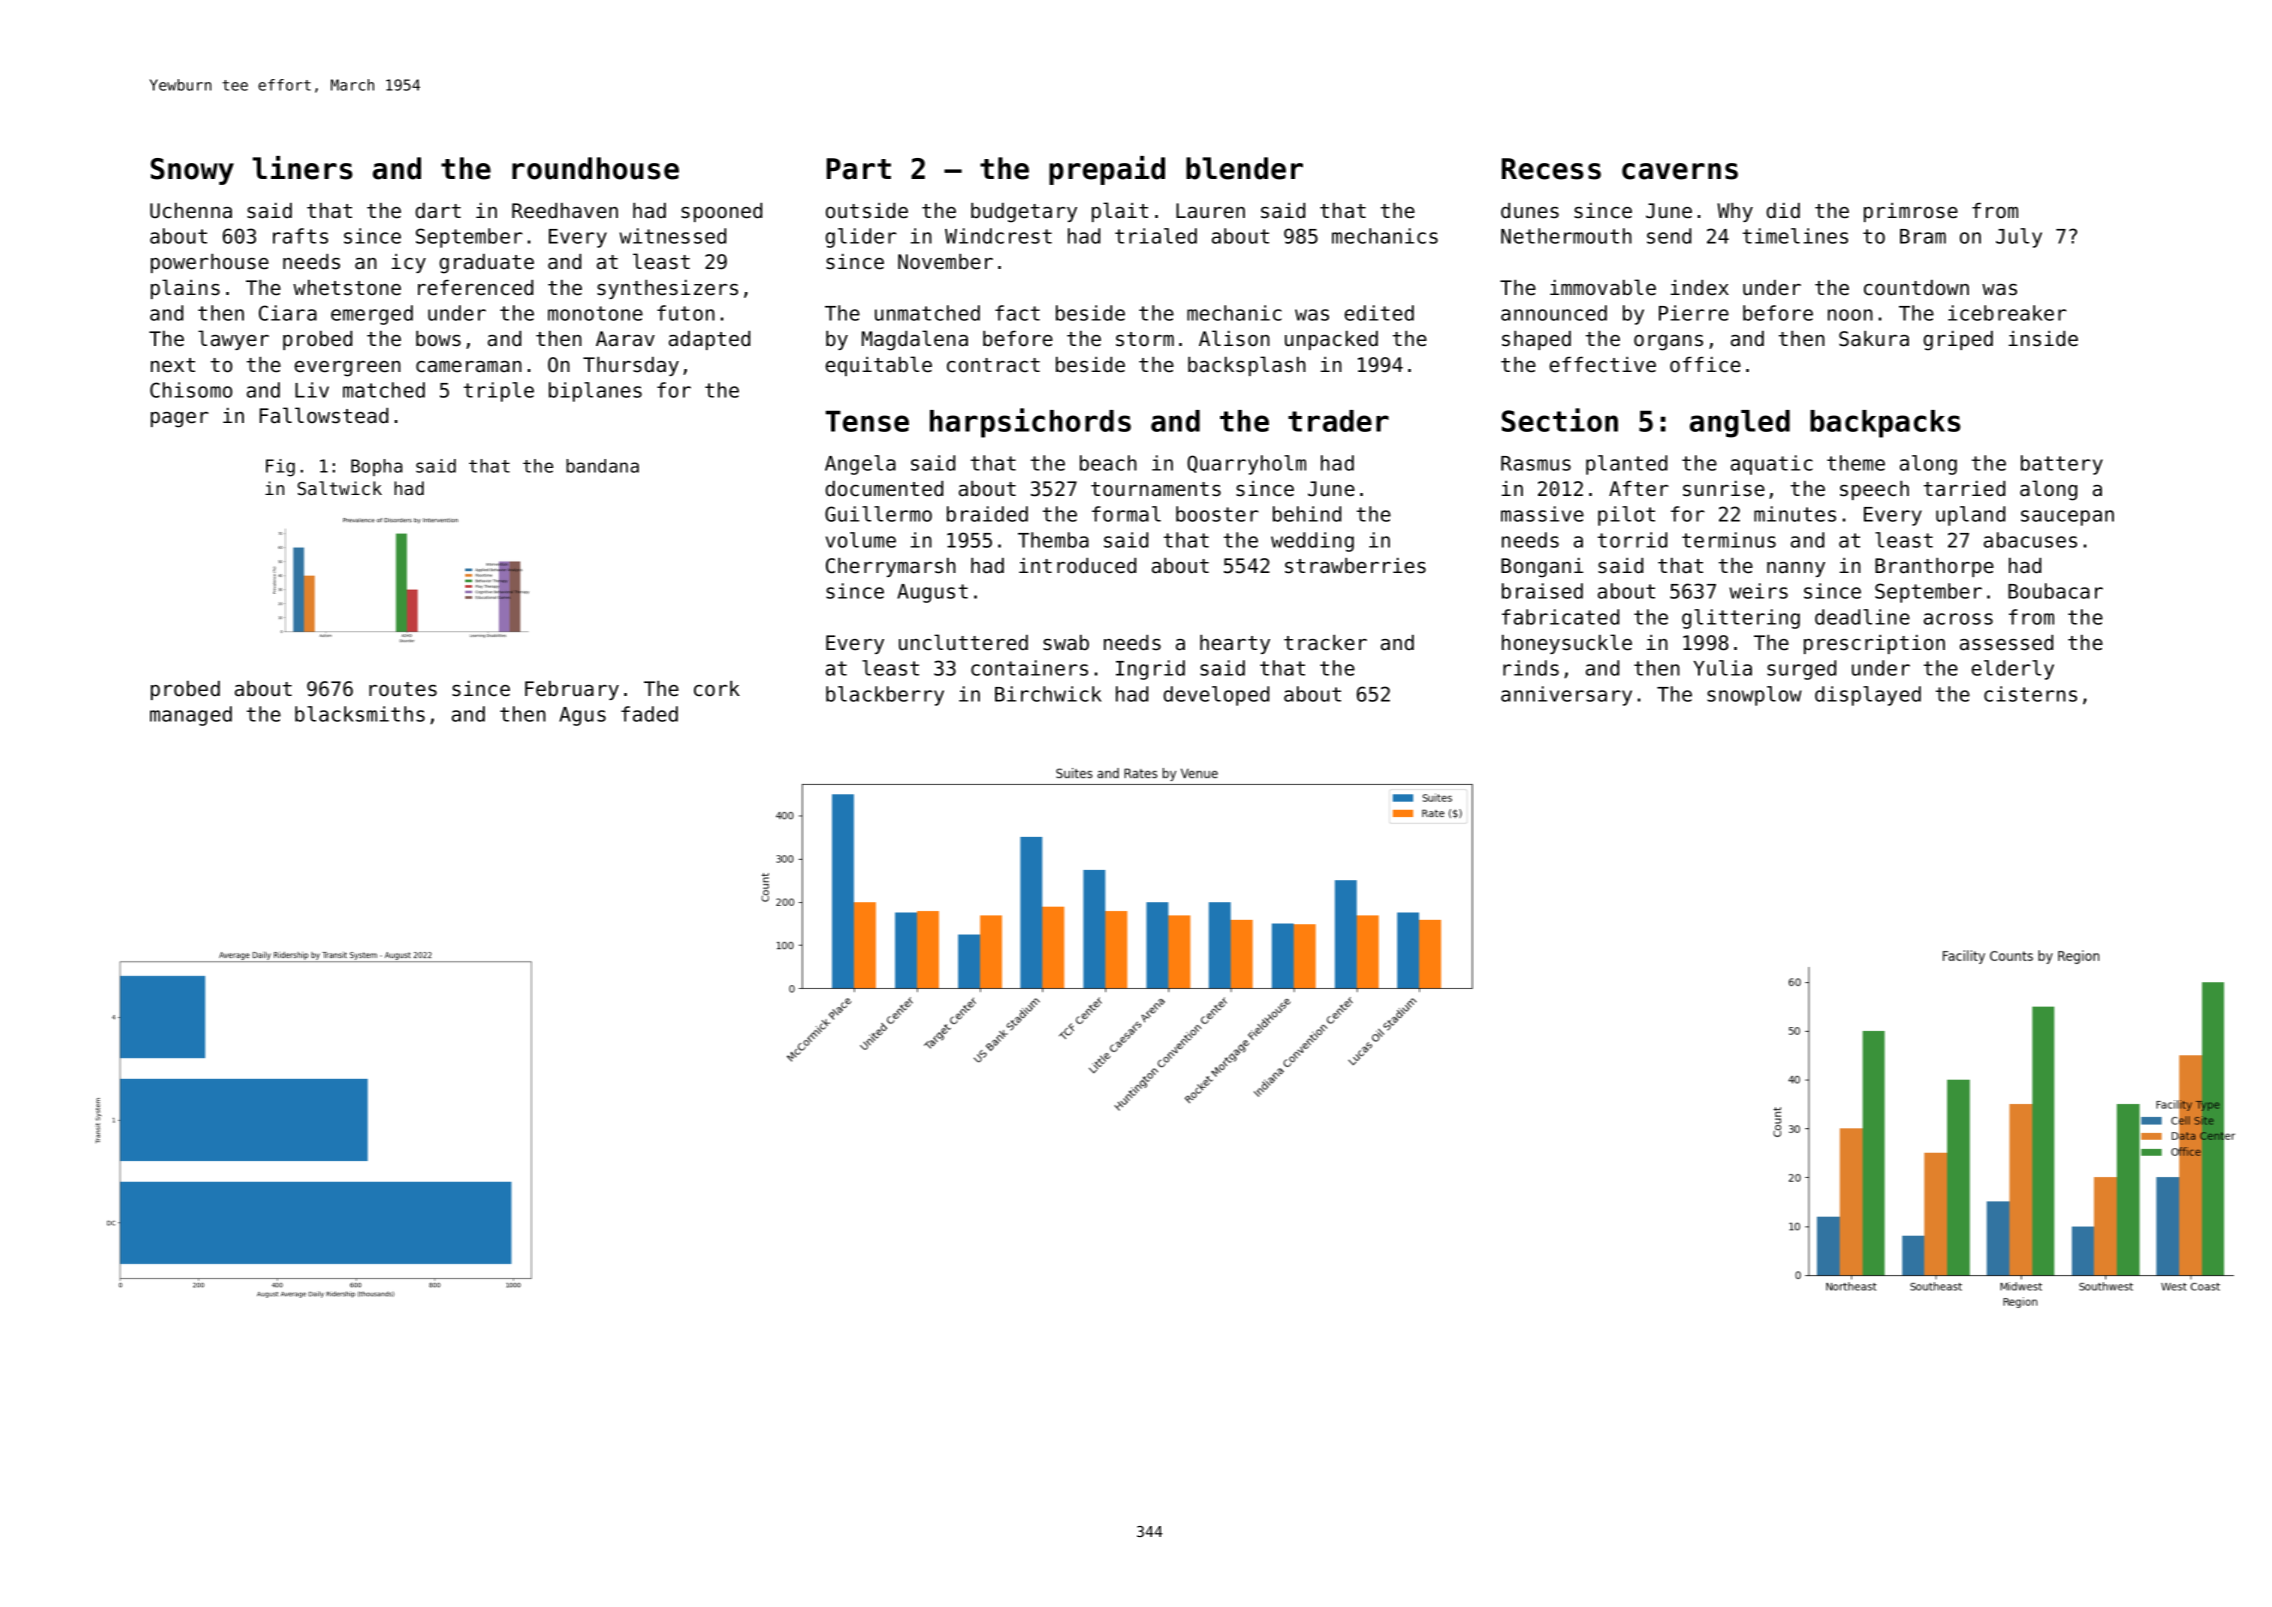 The height and width of the page is (1607, 2272). I want to click on containers, so click(1029, 668).
